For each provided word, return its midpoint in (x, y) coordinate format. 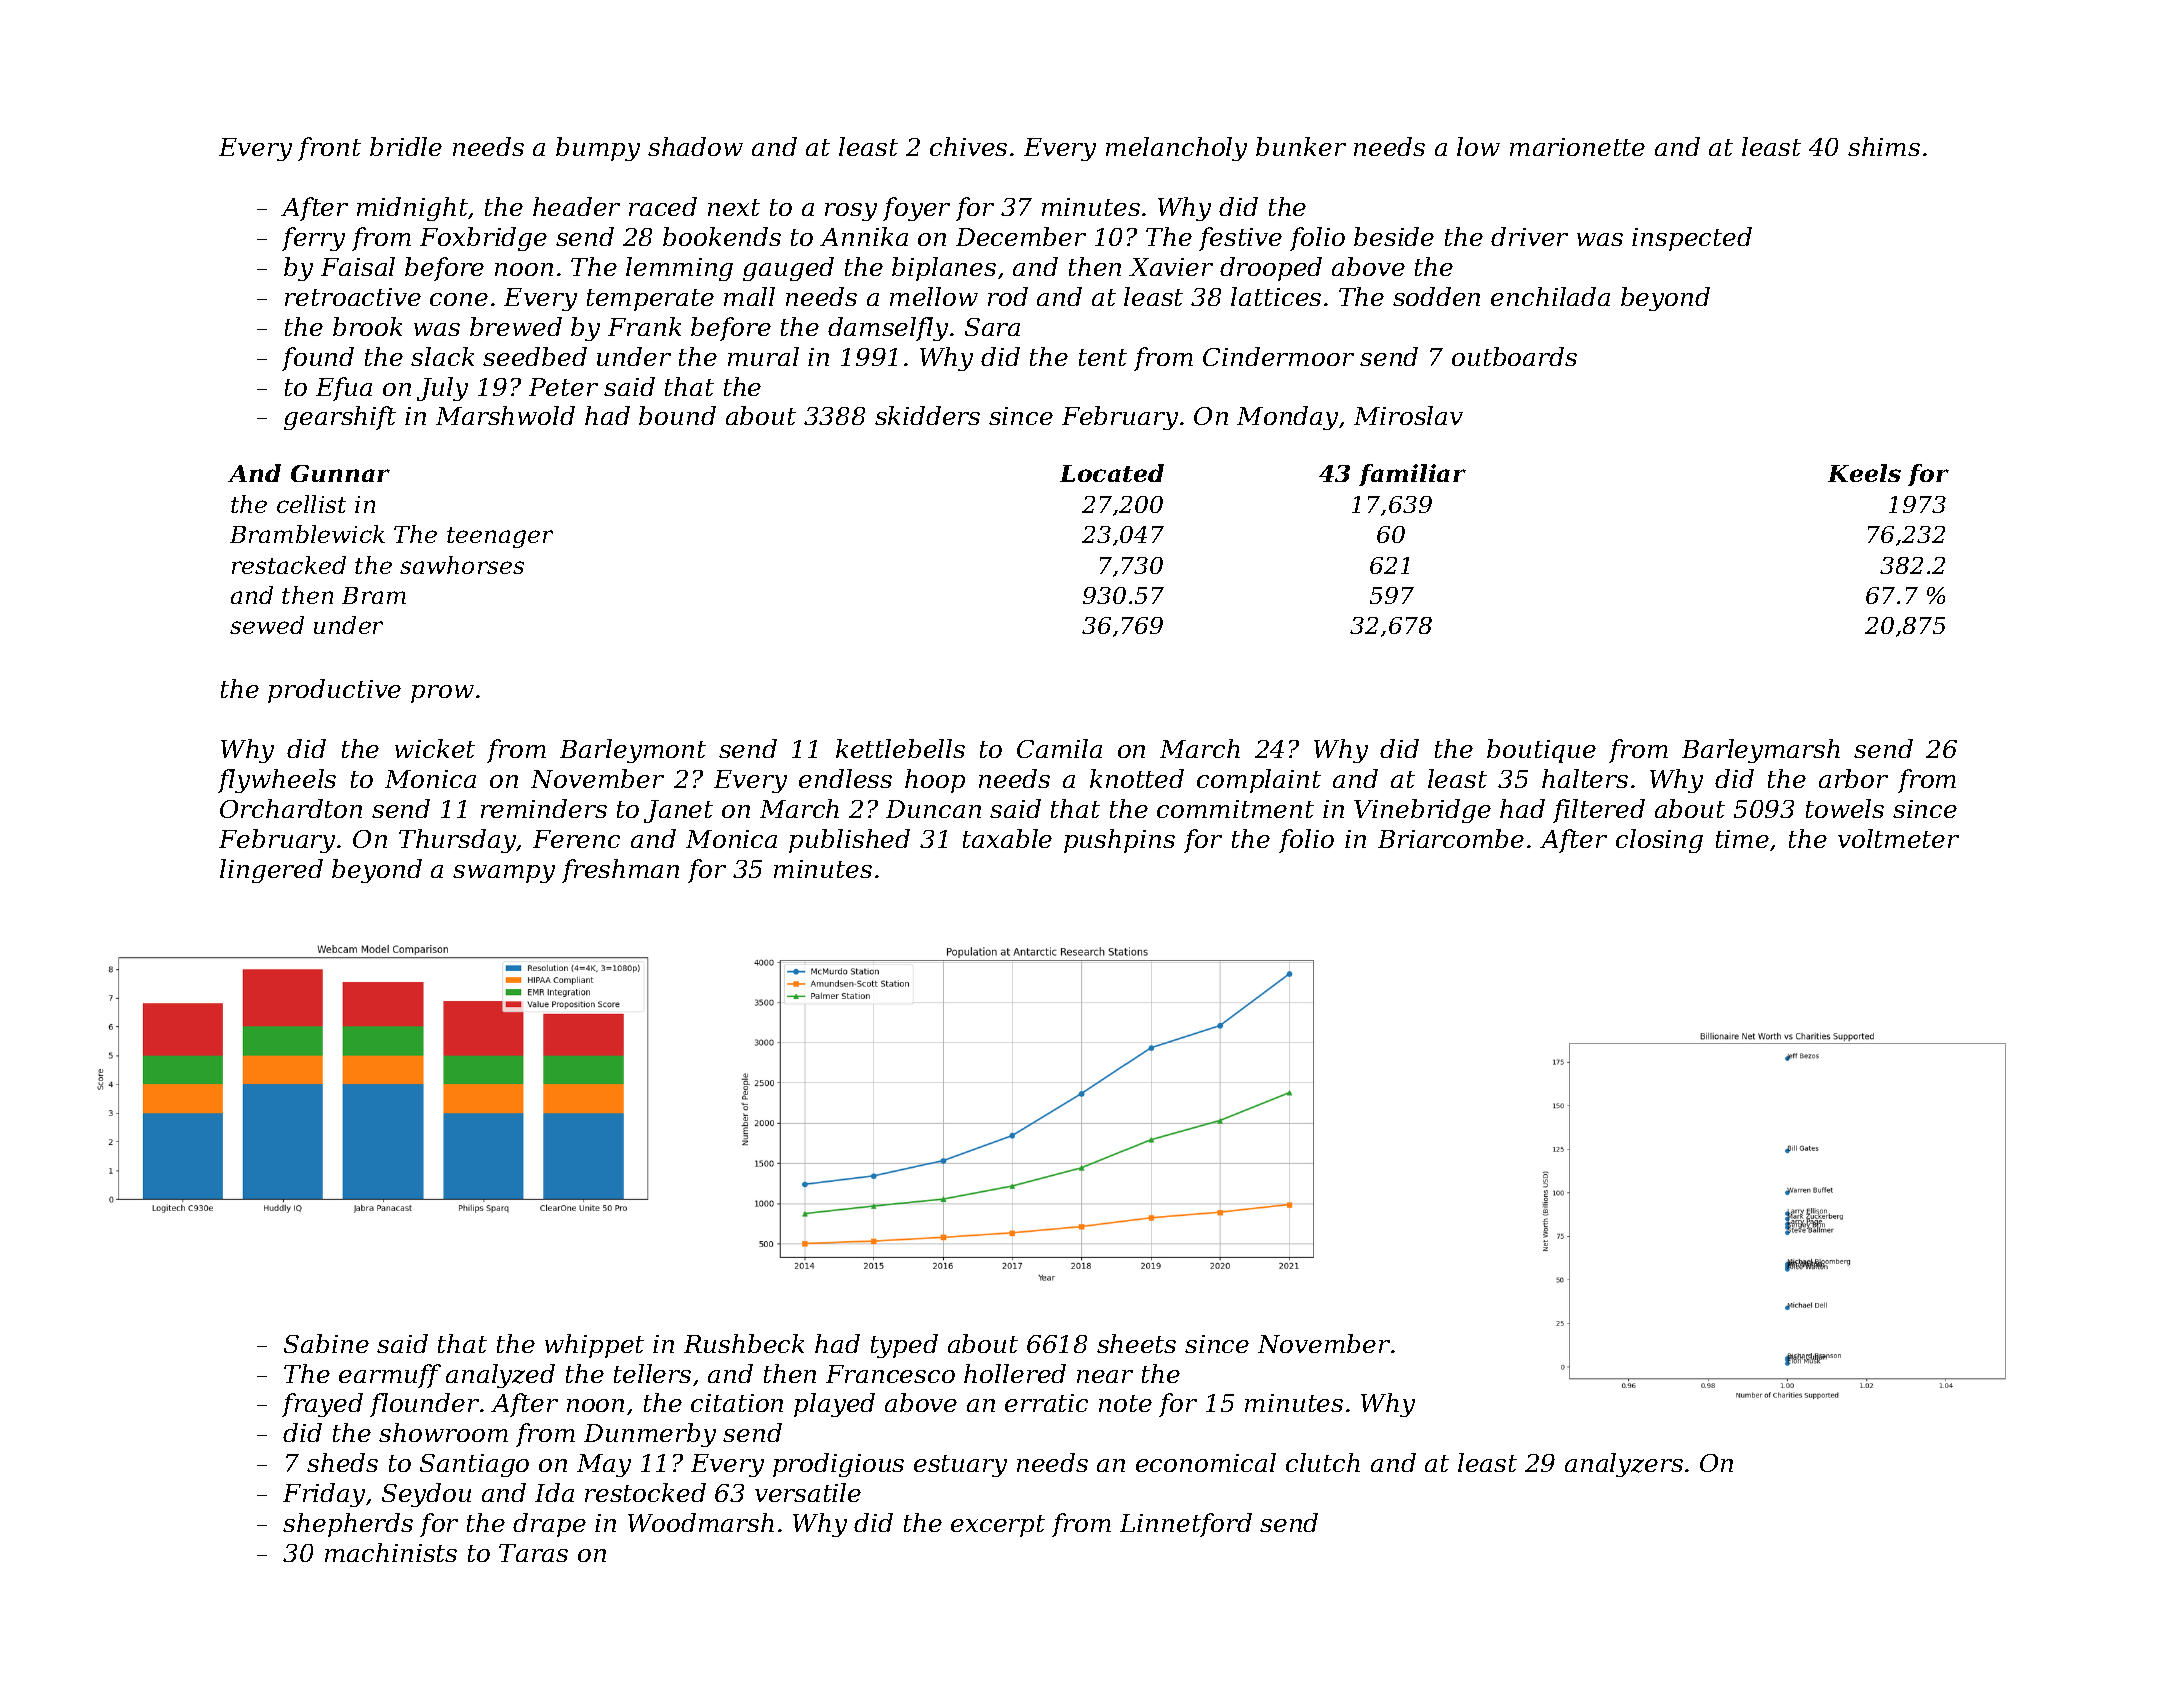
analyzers (1624, 1465)
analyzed (500, 1376)
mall (749, 296)
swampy (504, 874)
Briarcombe (1451, 838)
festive (1240, 239)
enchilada (1550, 296)
